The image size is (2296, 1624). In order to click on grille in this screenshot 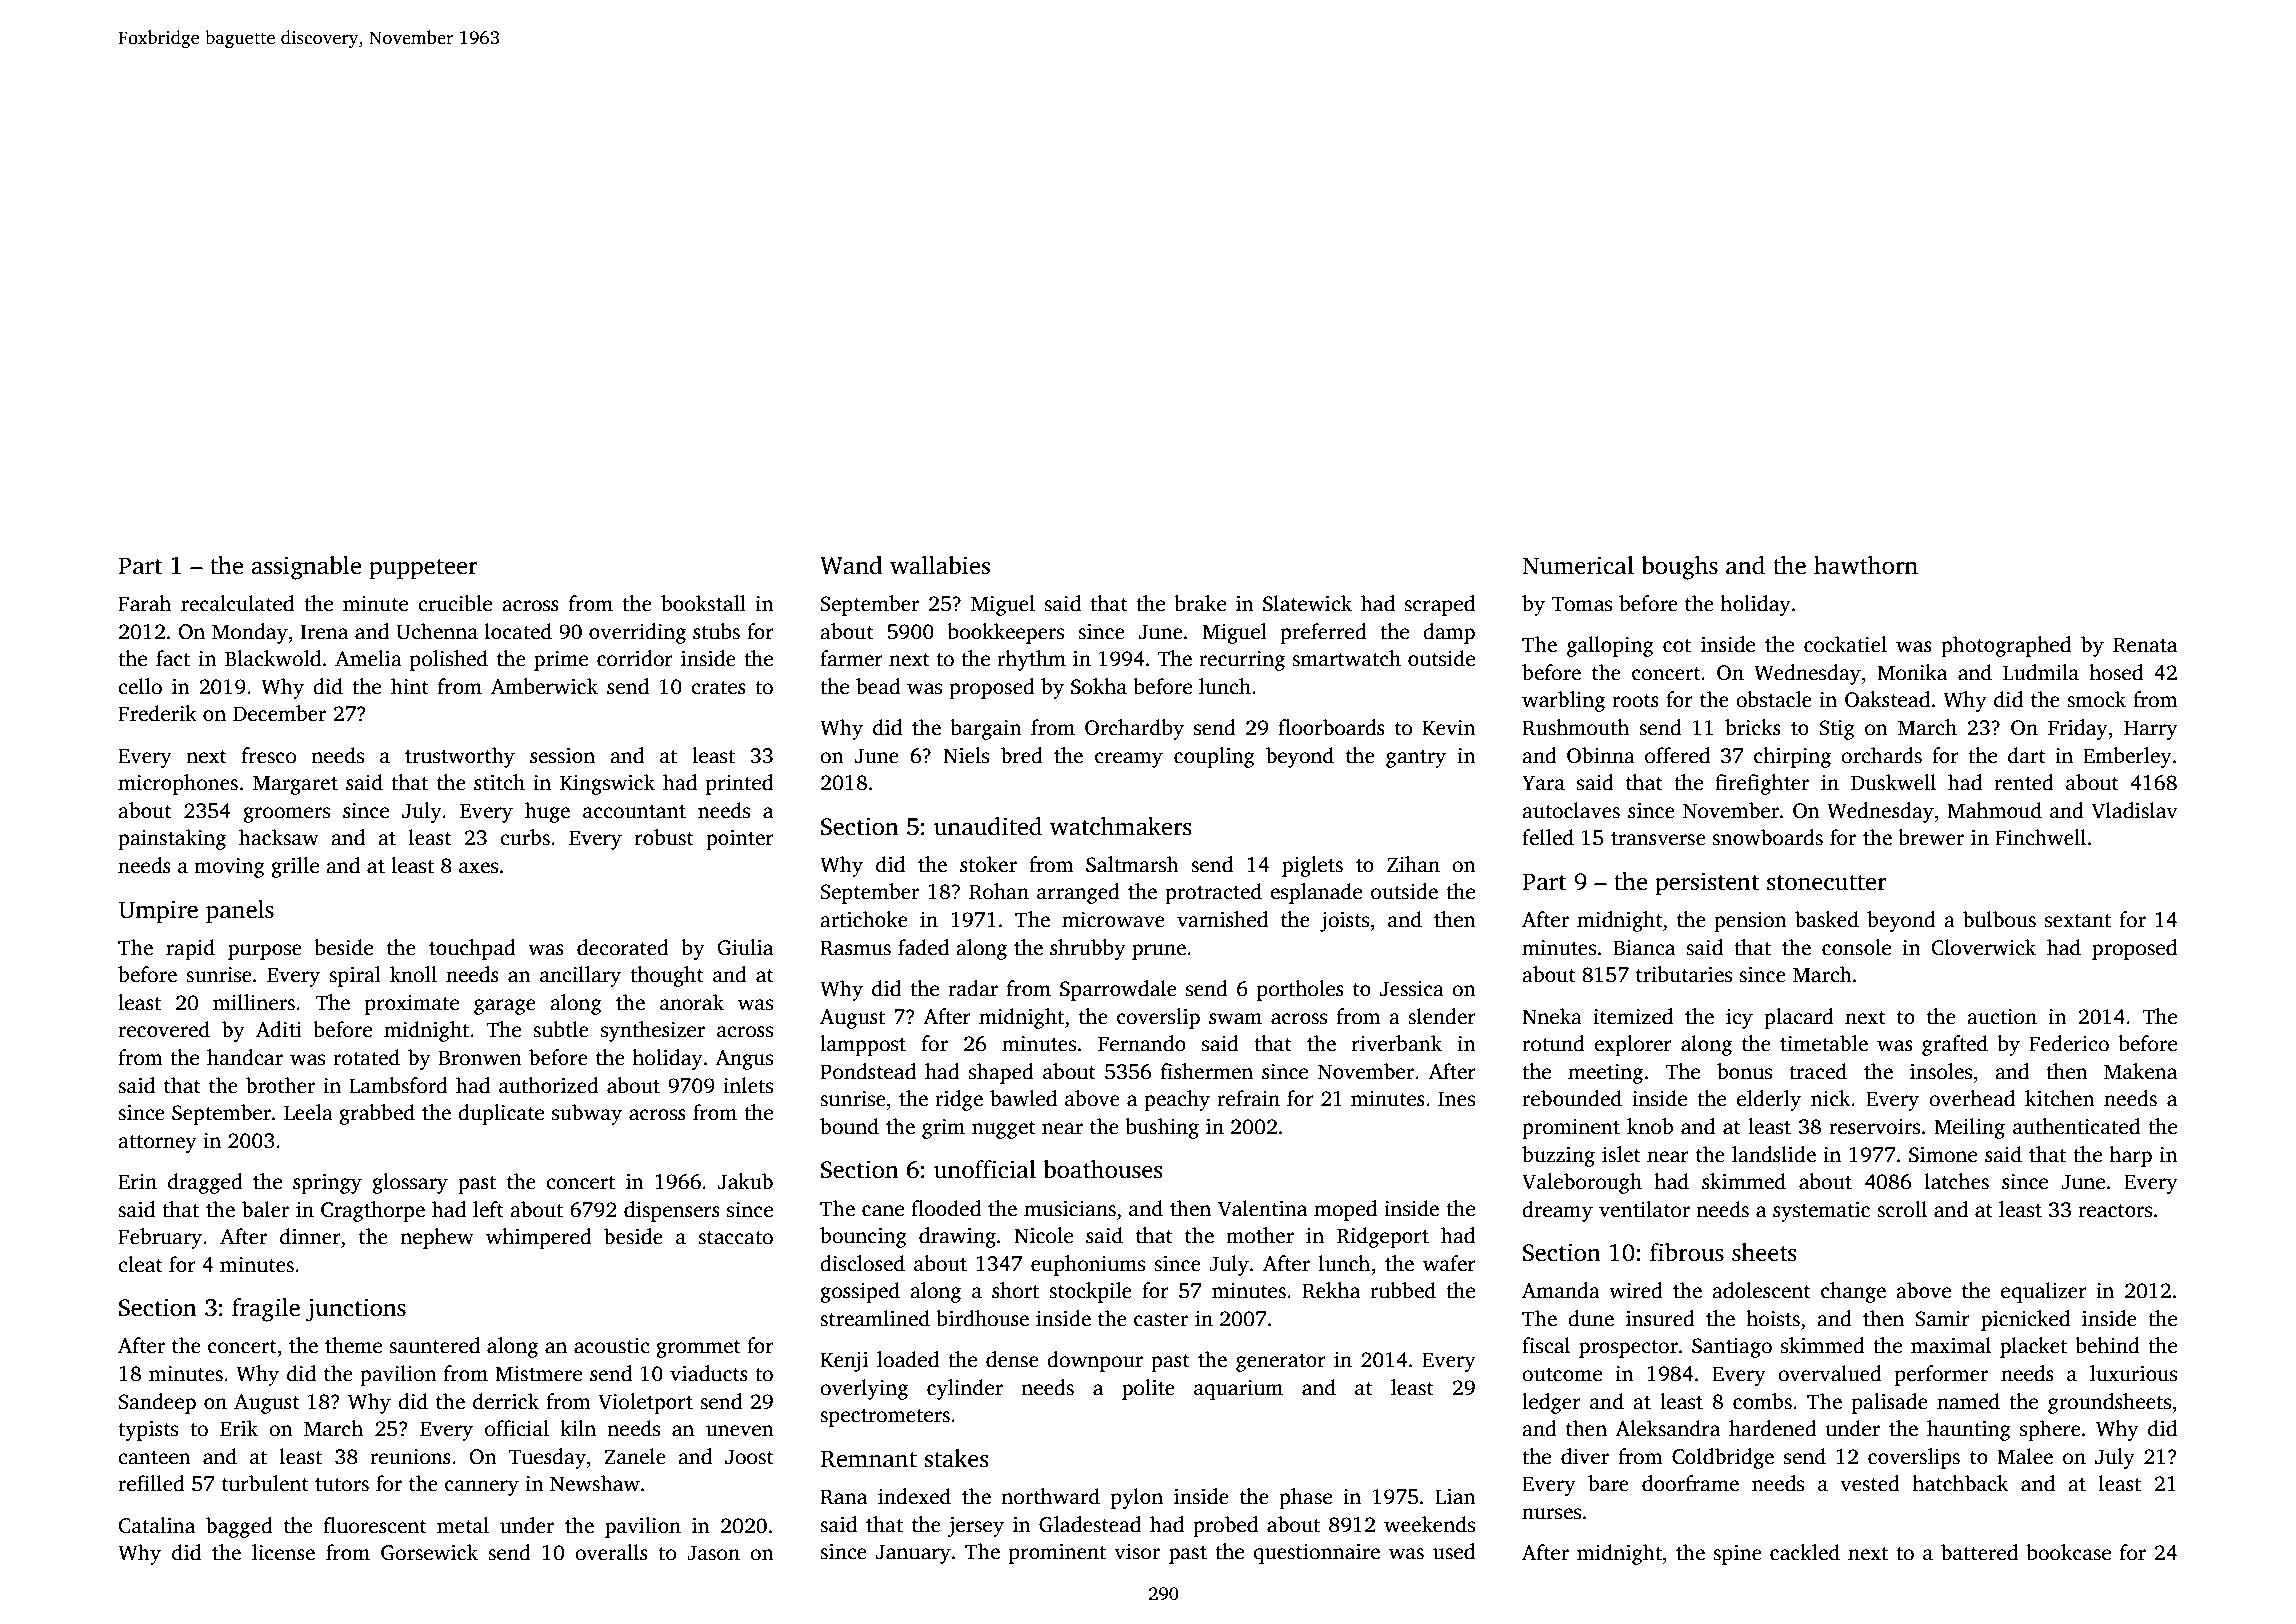, I will do `click(295, 867)`.
